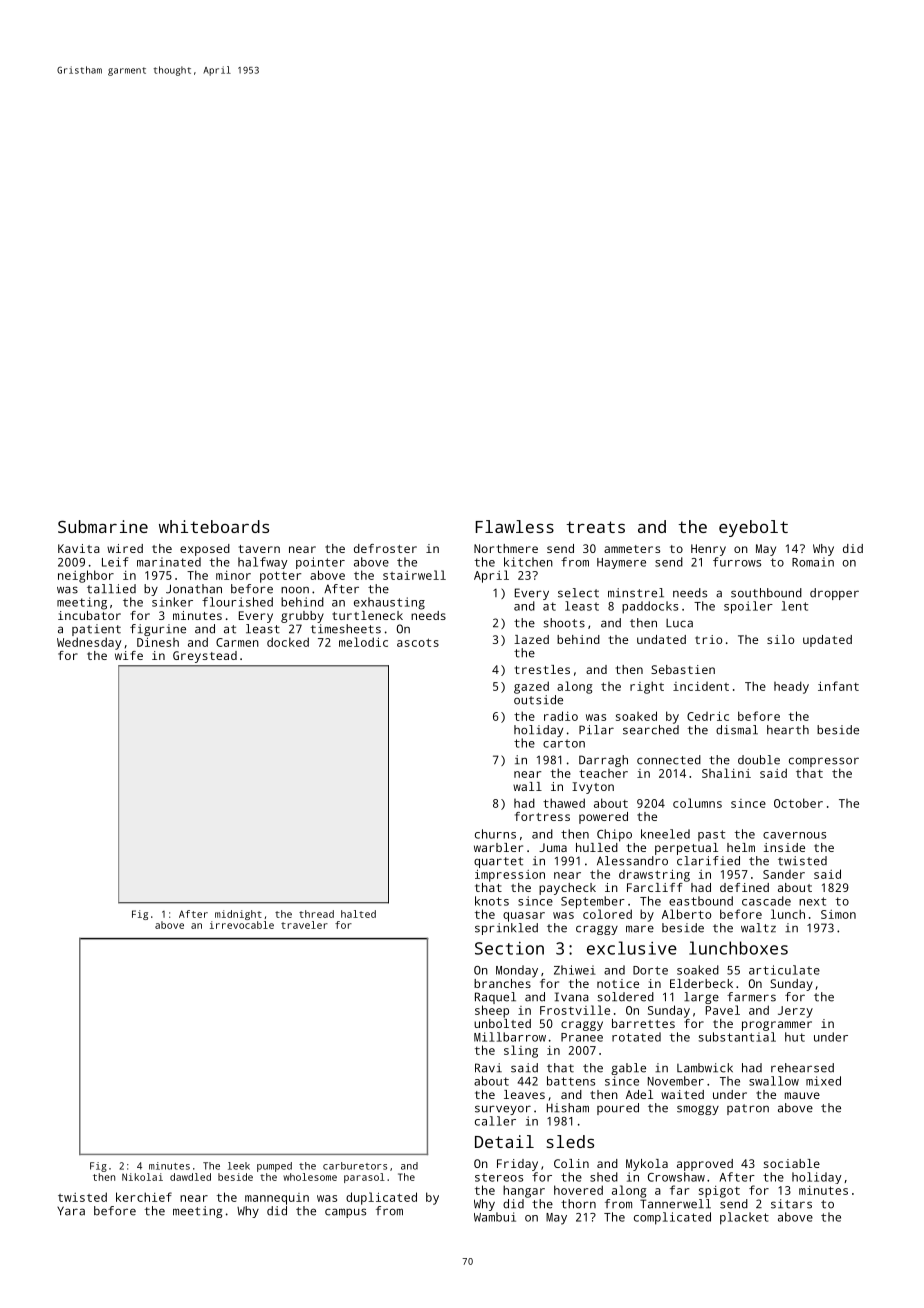  What do you see at coordinates (751, 997) in the page?
I see `farmers` at bounding box center [751, 997].
